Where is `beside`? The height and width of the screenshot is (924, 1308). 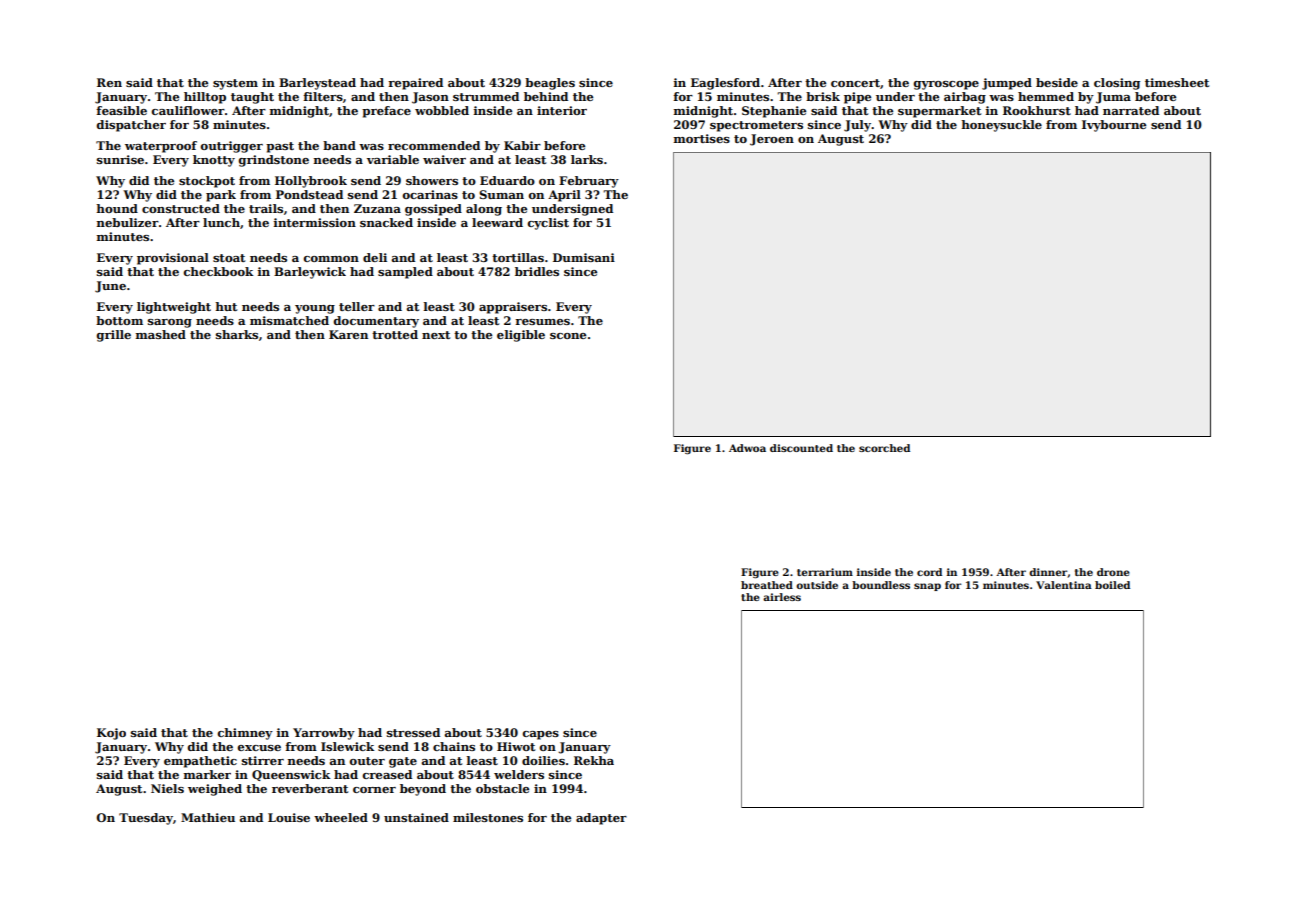 beside is located at coordinates (1057, 82).
